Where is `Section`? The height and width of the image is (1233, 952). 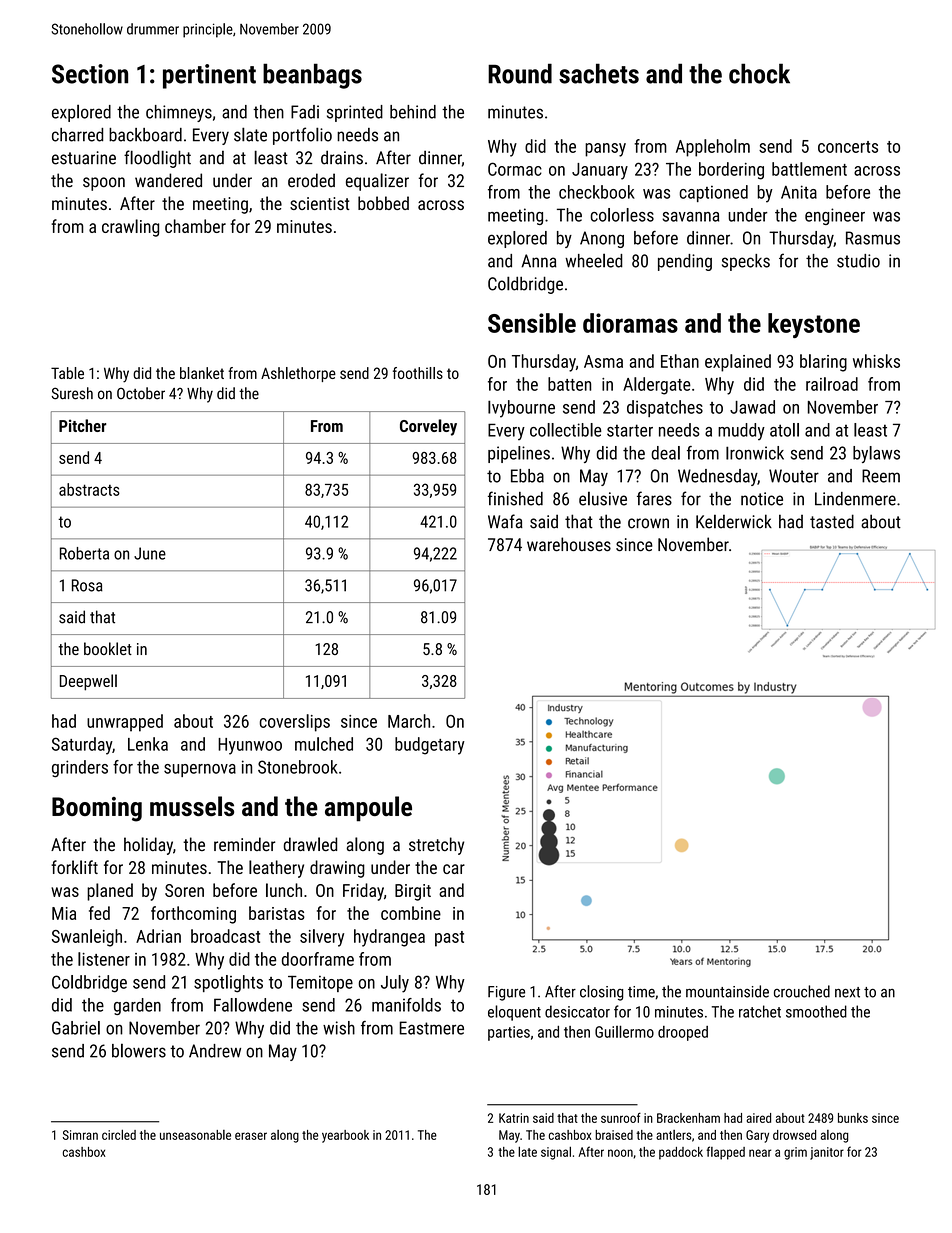 Section is located at coordinates (90, 74).
